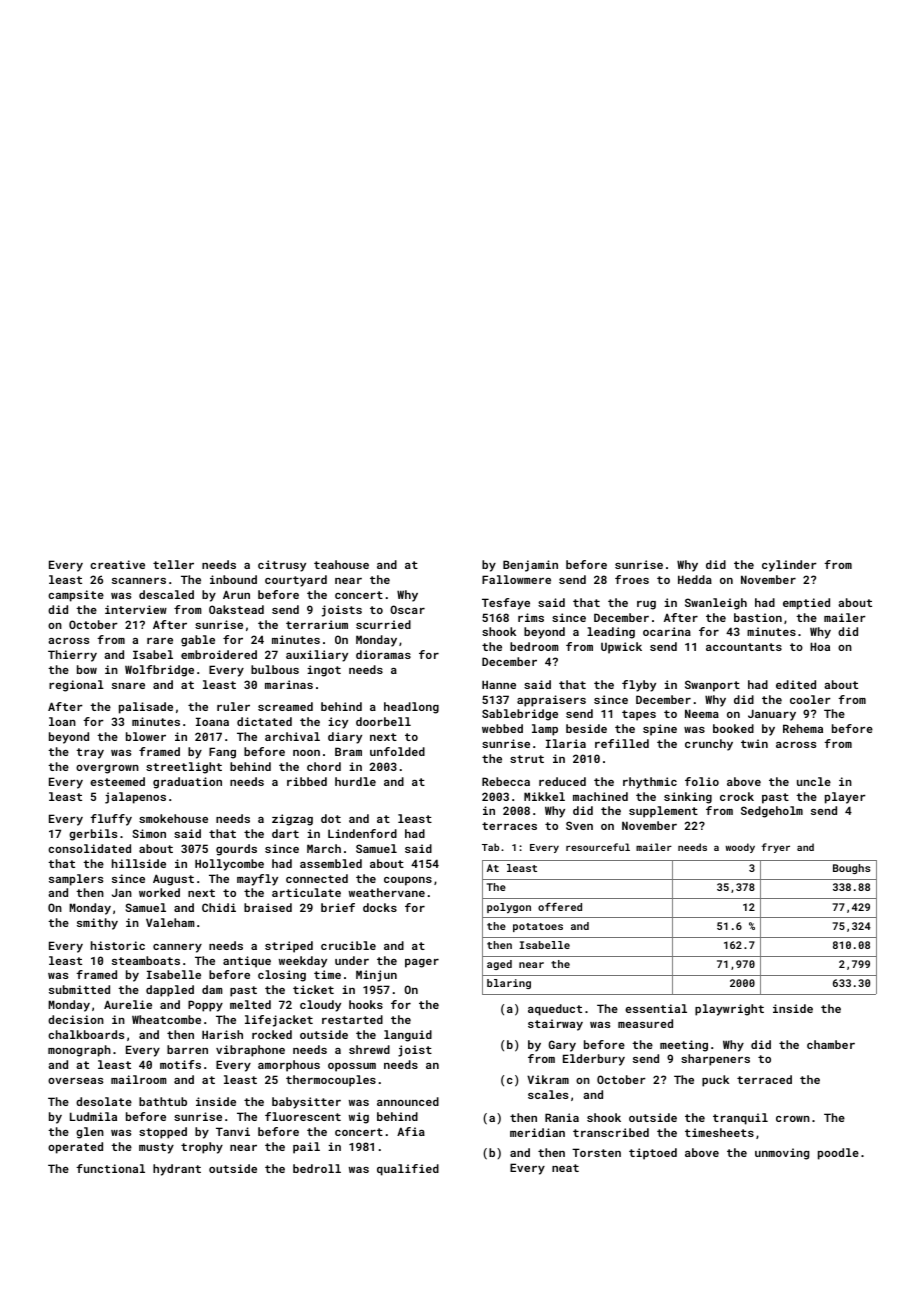  Describe the element at coordinates (831, 1044) in the image. I see `chamber` at that location.
